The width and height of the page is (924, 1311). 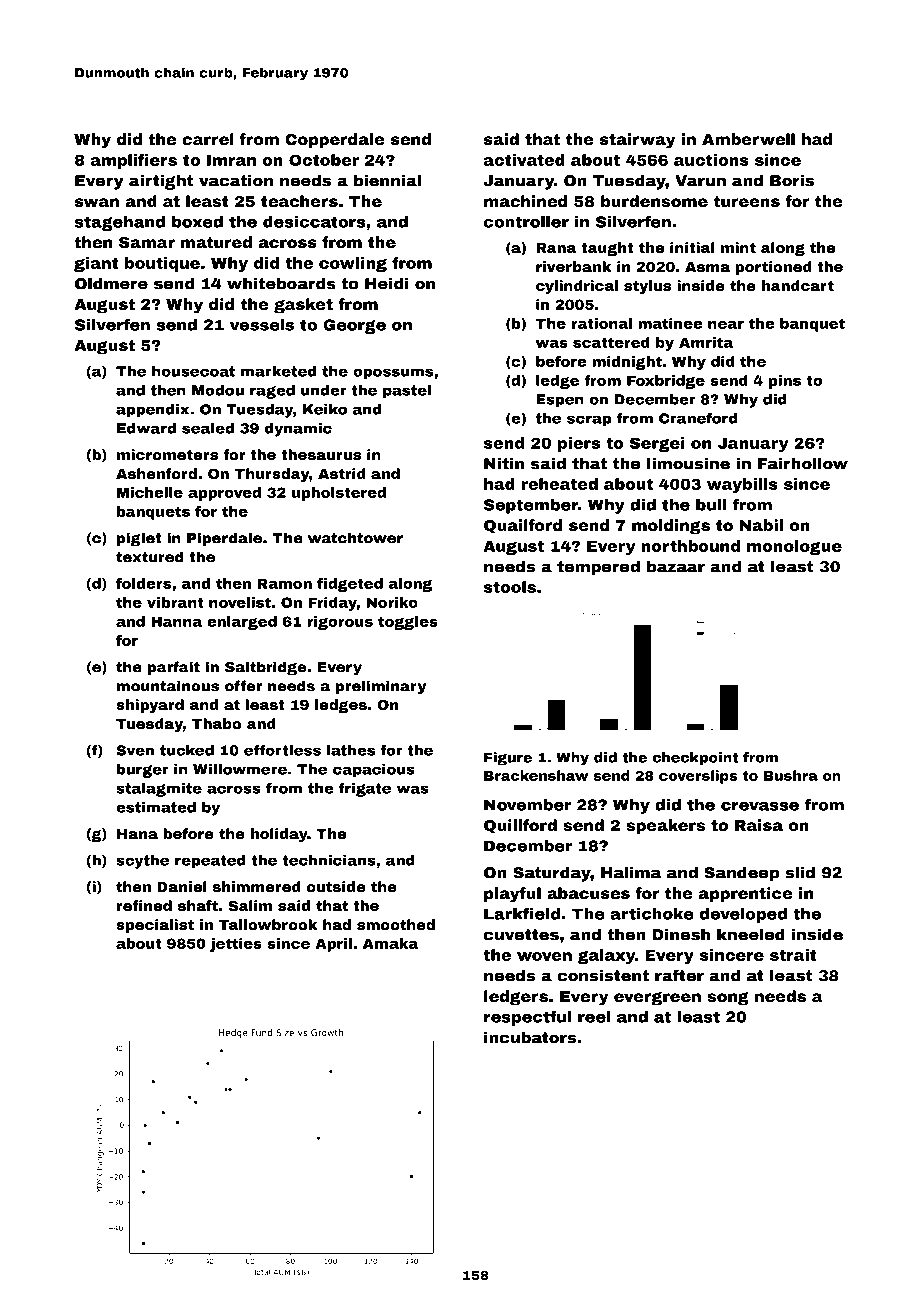 What do you see at coordinates (236, 945) in the page?
I see `jetties` at bounding box center [236, 945].
